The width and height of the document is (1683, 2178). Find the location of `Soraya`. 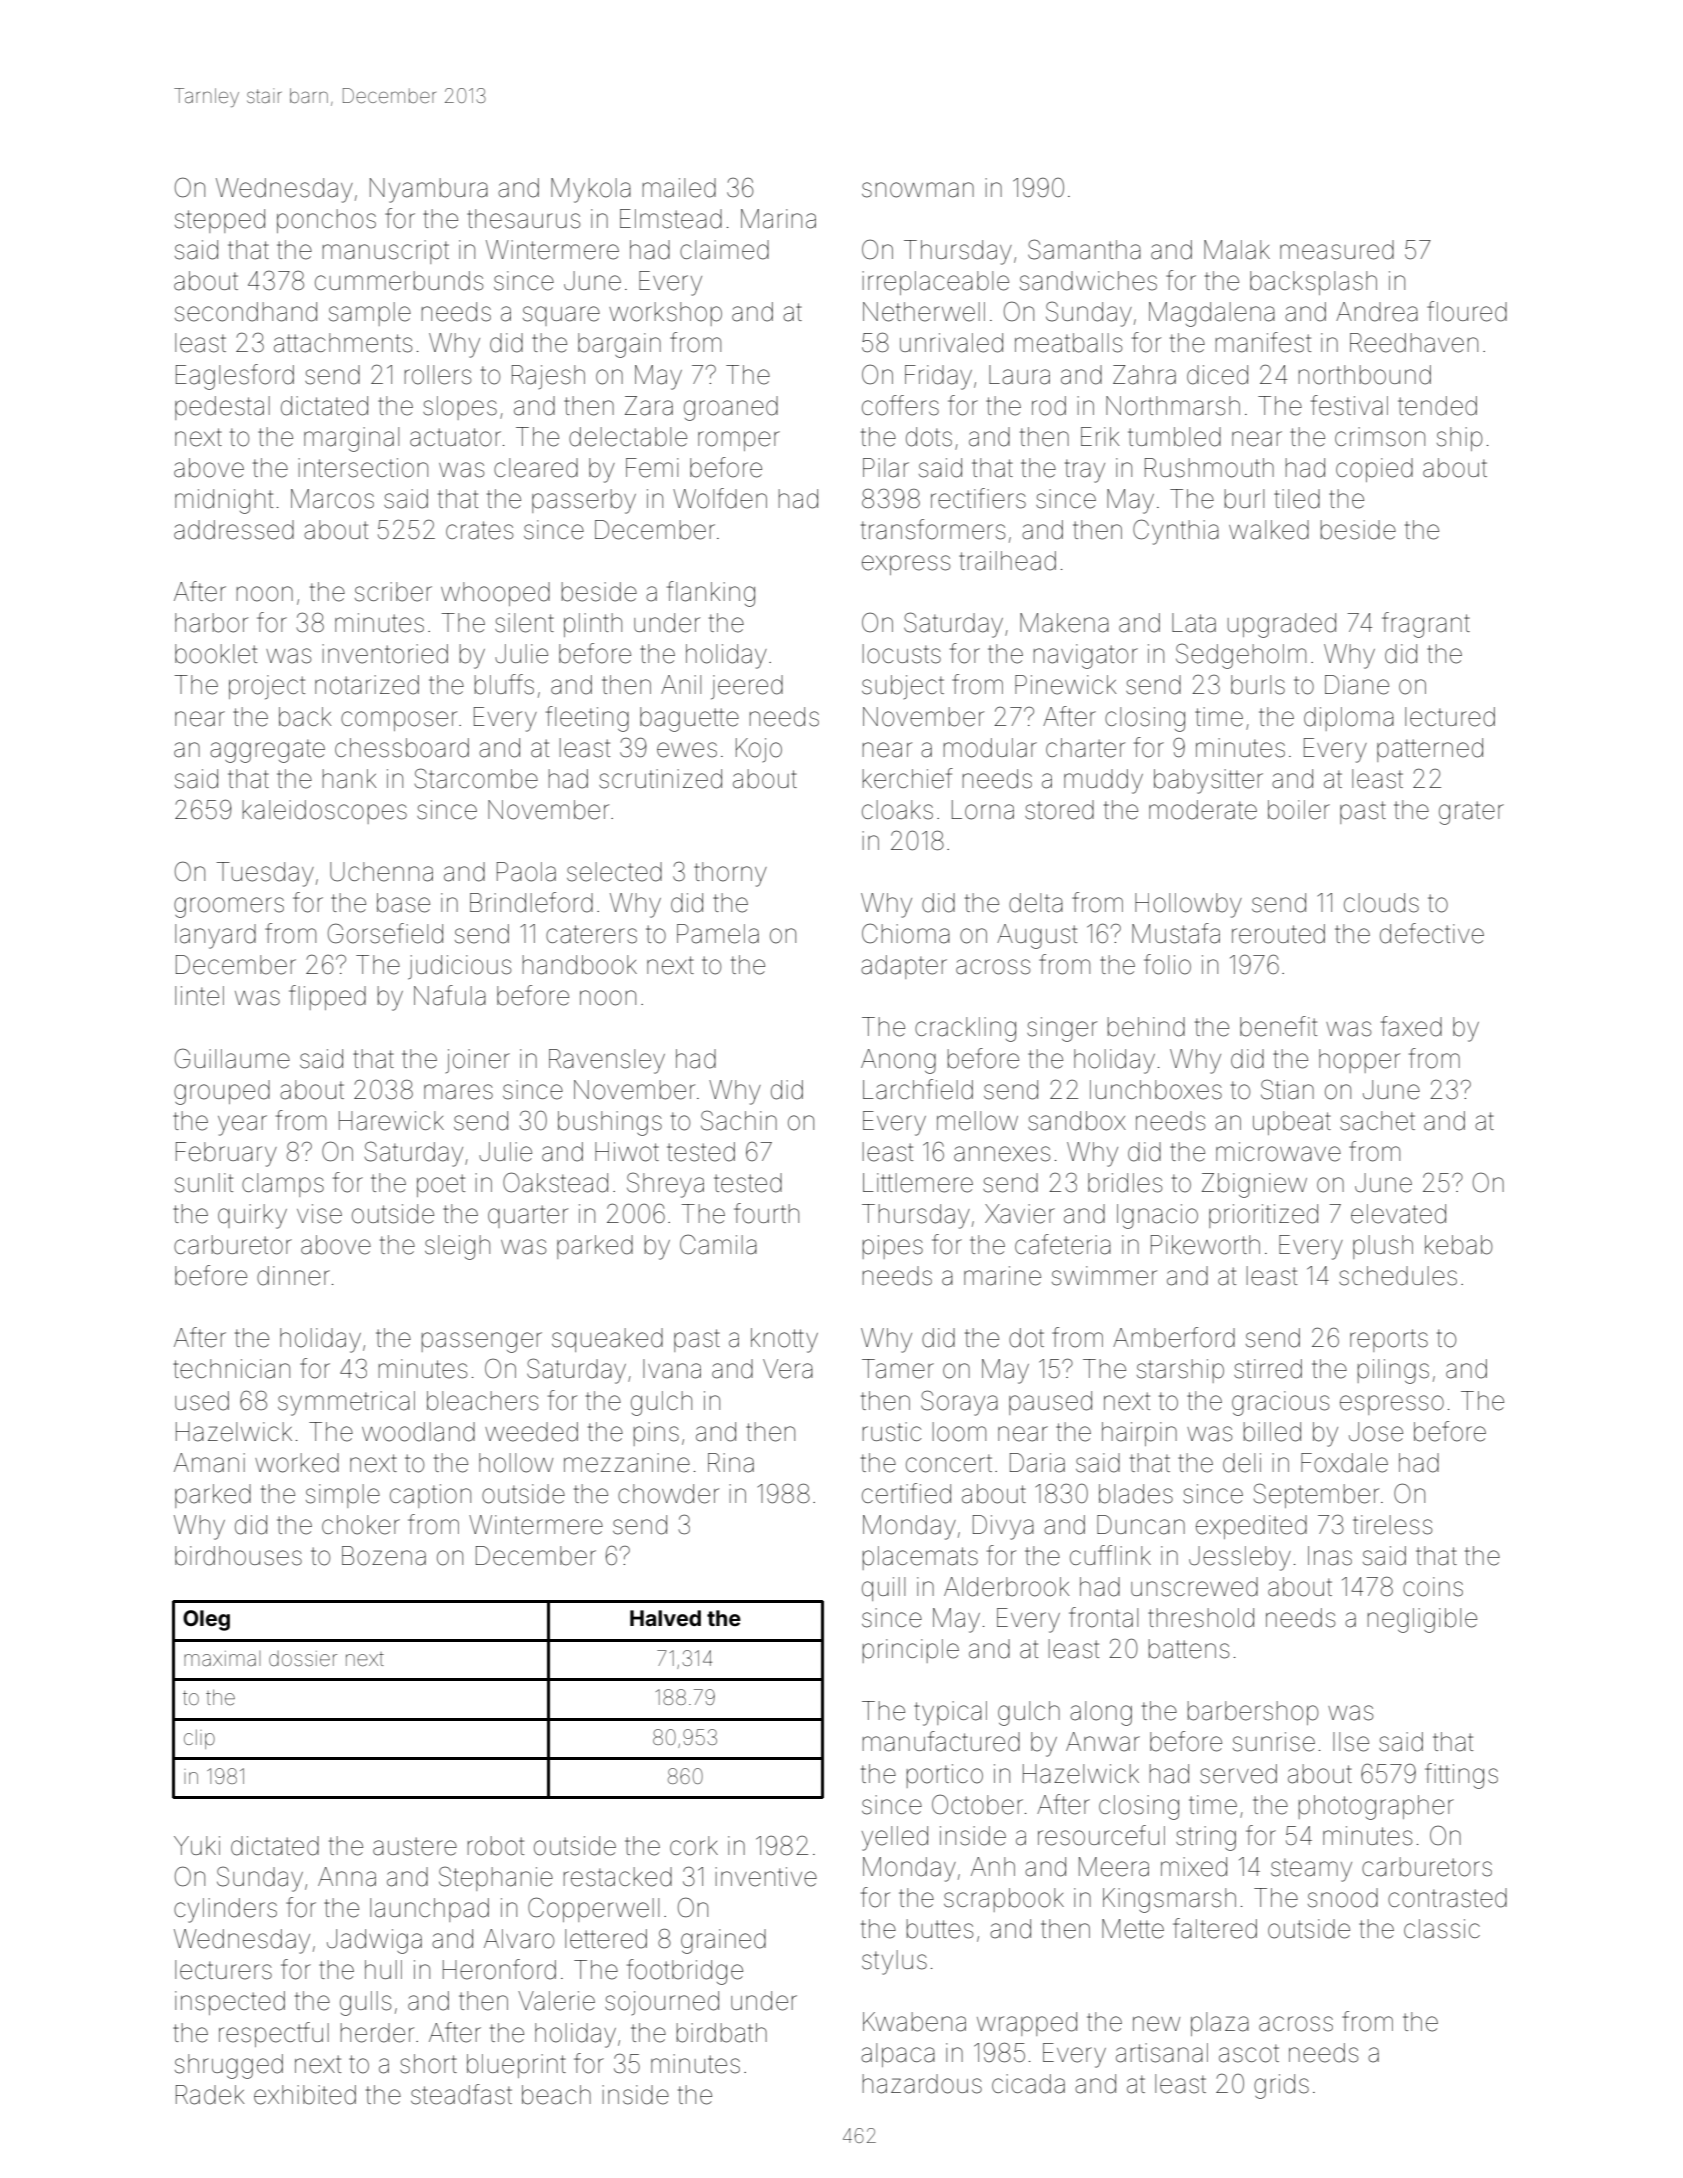

Soraya is located at coordinates (959, 1403).
